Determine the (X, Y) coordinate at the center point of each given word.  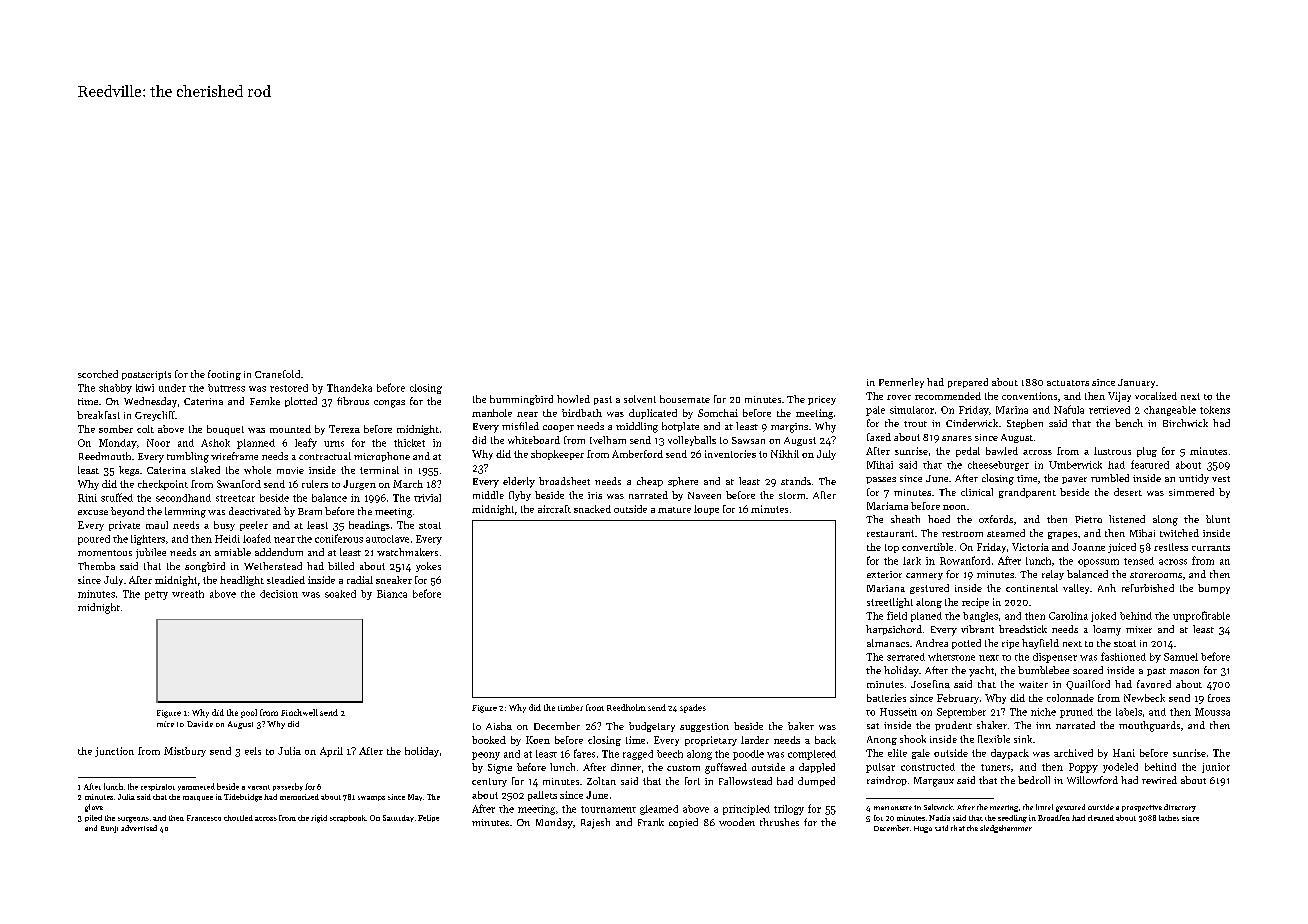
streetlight (890, 603)
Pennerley (901, 383)
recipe (975, 603)
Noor (158, 443)
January (1136, 383)
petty (156, 595)
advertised (139, 828)
